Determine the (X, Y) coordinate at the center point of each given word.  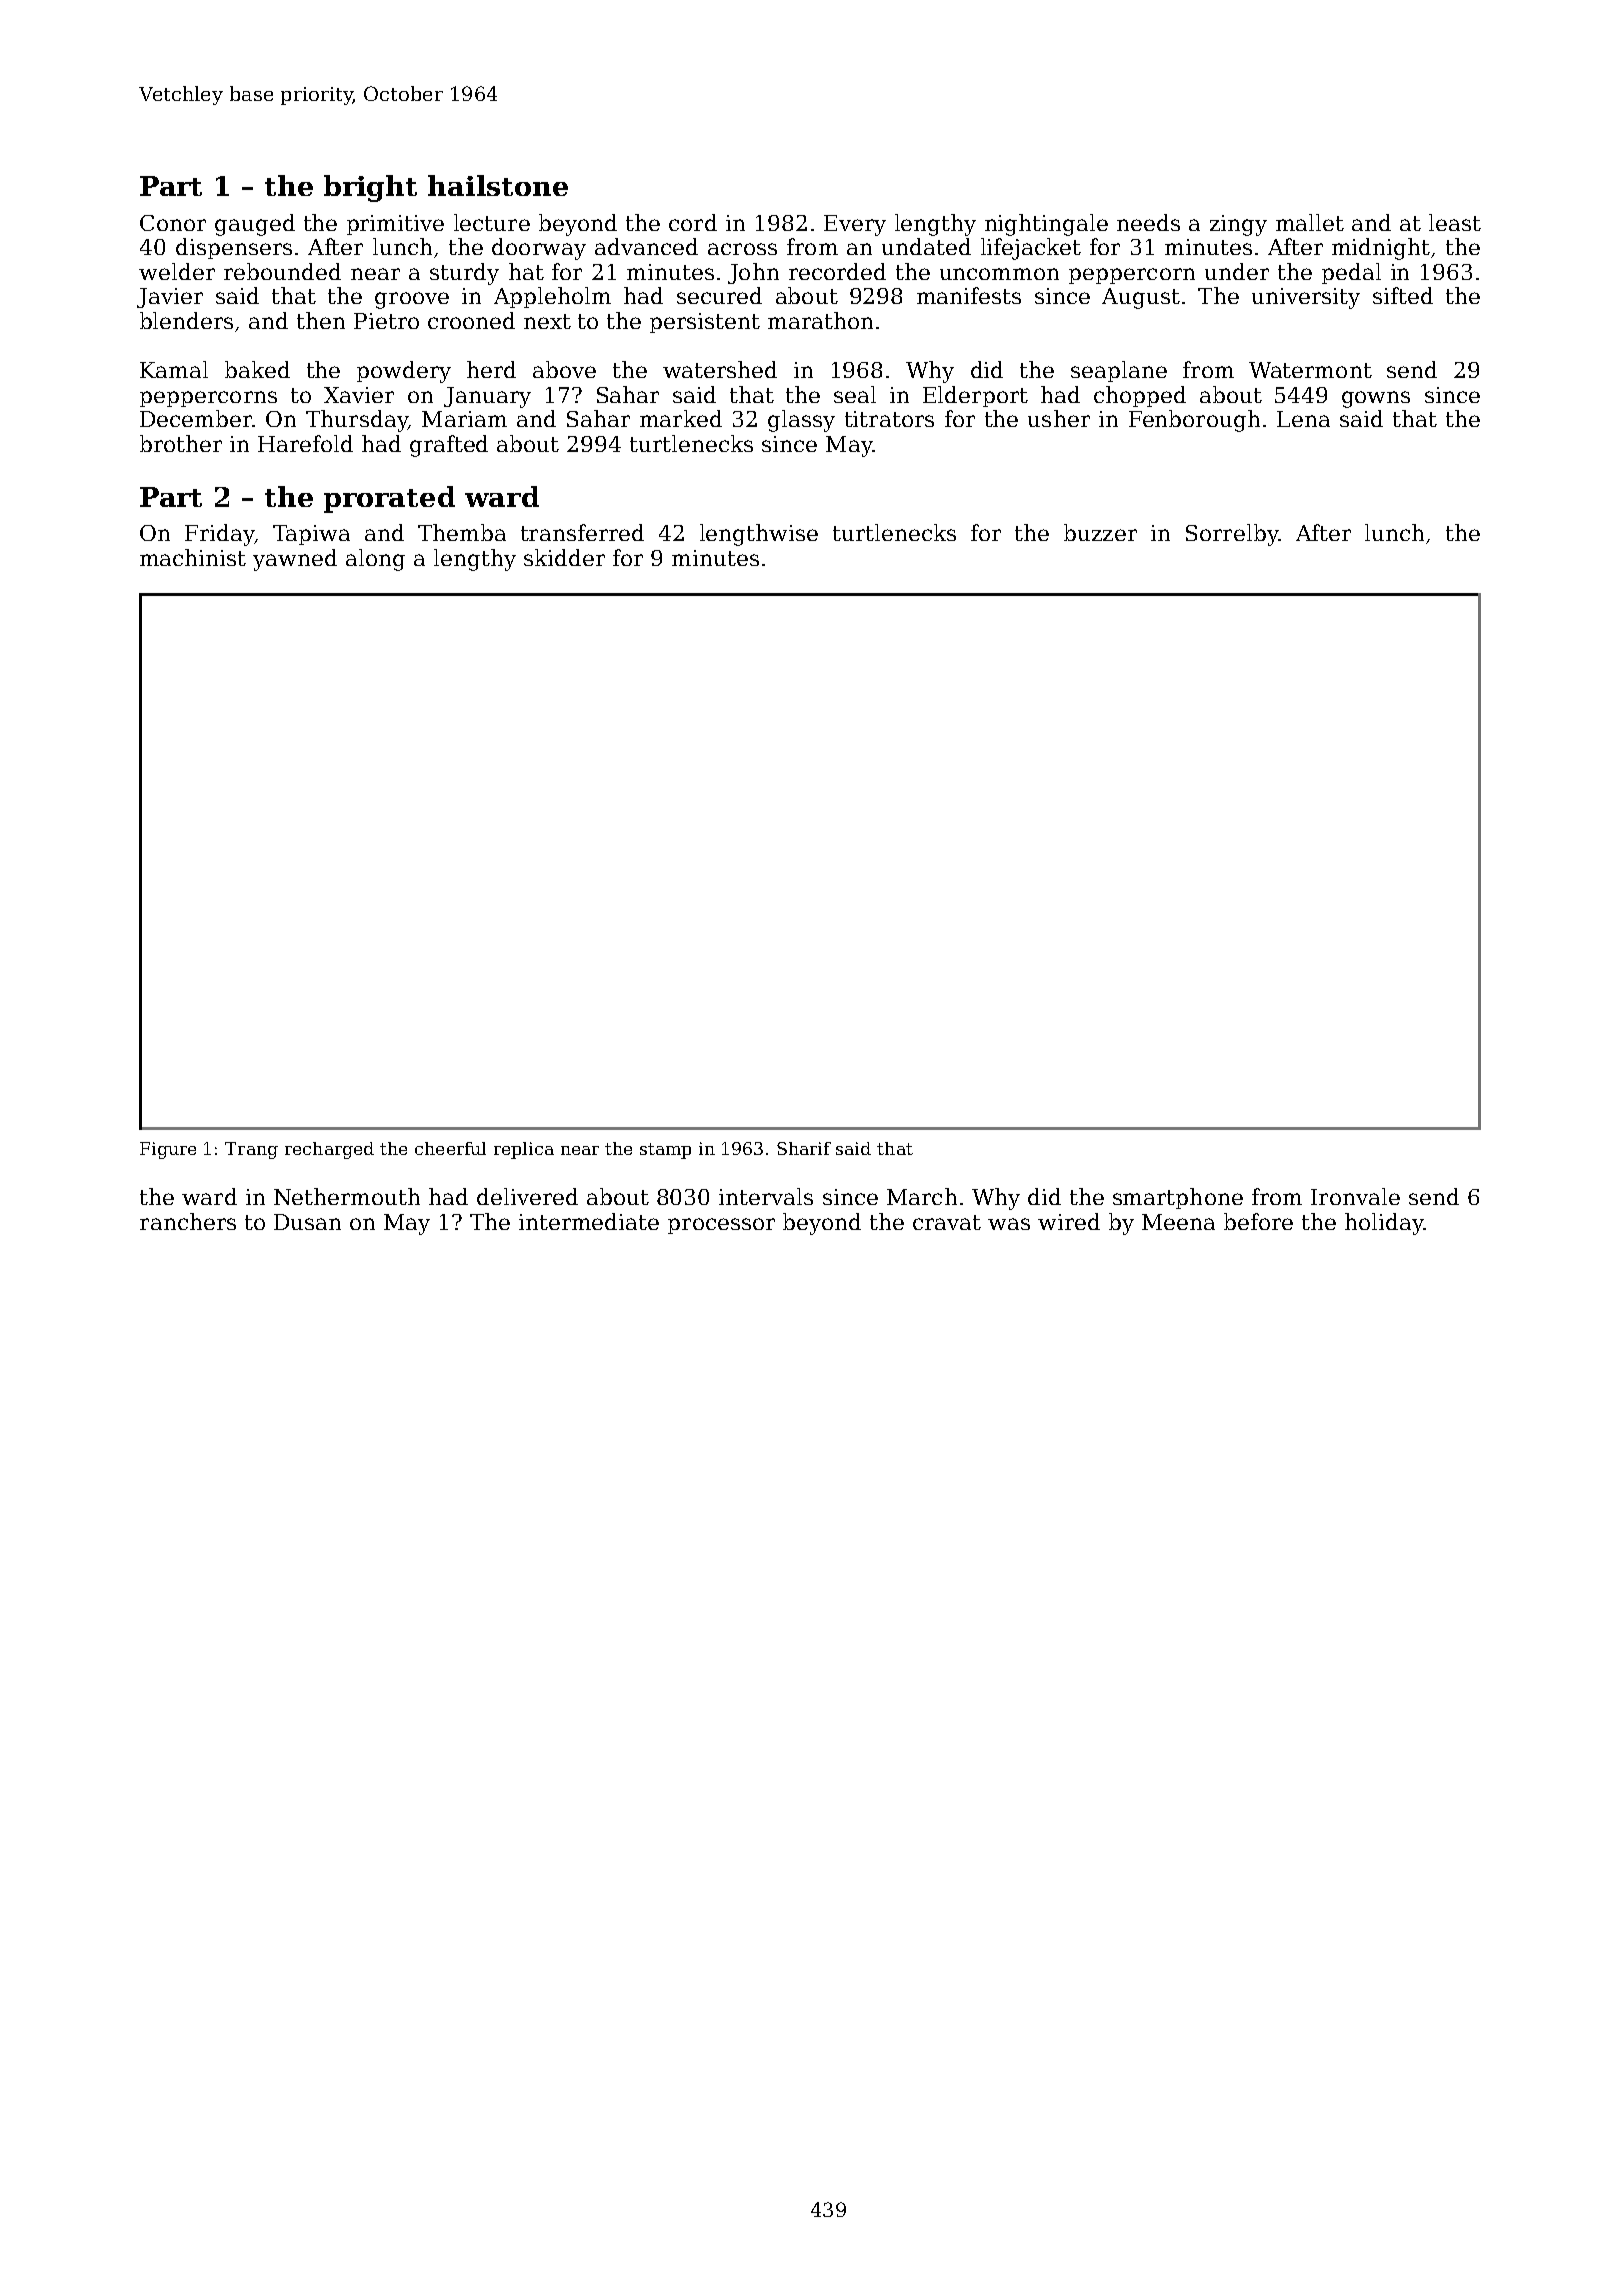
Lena (1303, 419)
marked (681, 418)
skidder (564, 557)
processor (721, 1226)
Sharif (804, 1148)
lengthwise (759, 535)
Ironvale (1355, 1196)
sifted (1403, 295)
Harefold (305, 443)
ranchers (188, 1221)
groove (412, 300)
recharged (329, 1150)
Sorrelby (1232, 535)
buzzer (1100, 532)
